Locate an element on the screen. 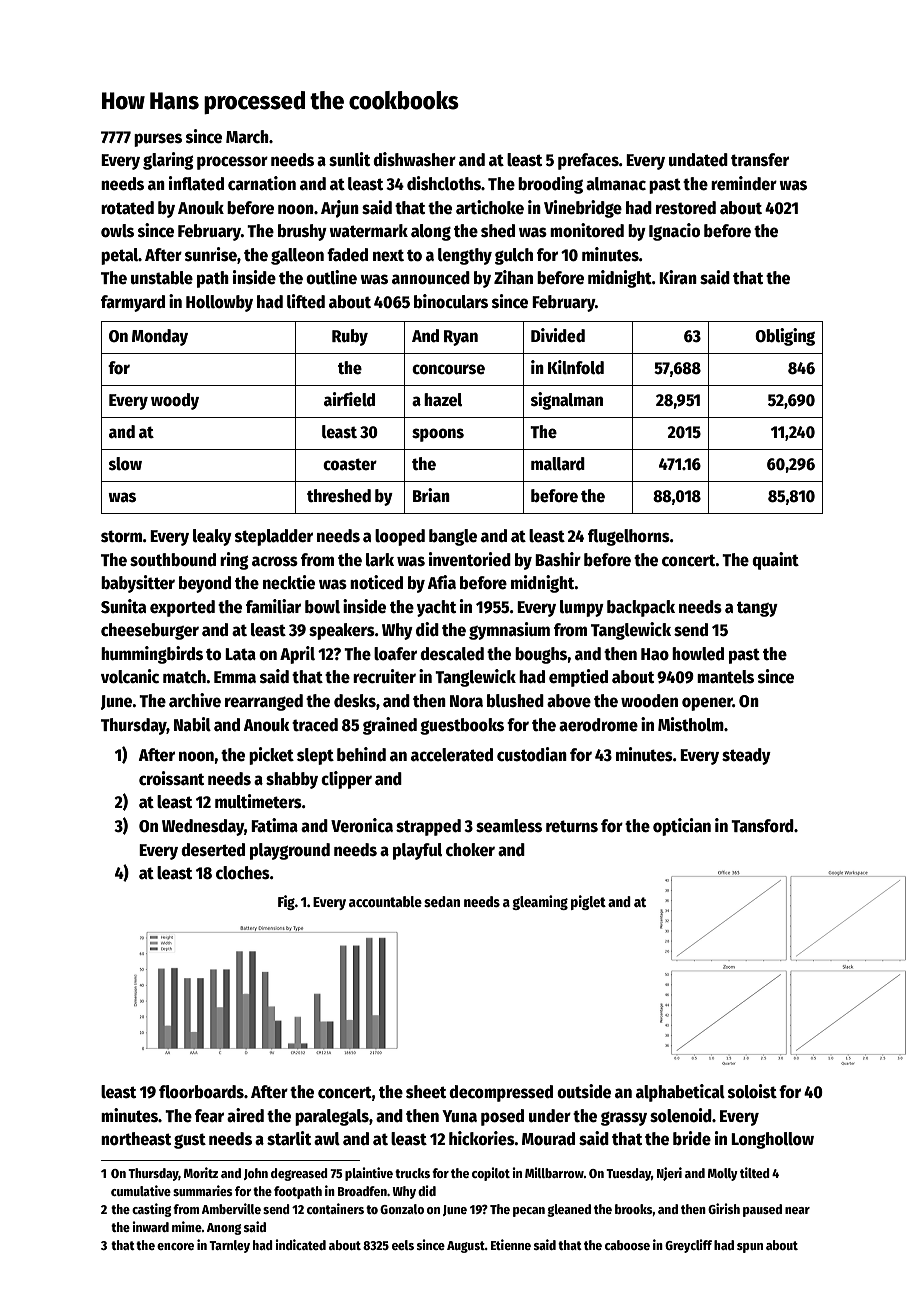  eels is located at coordinates (403, 1245).
